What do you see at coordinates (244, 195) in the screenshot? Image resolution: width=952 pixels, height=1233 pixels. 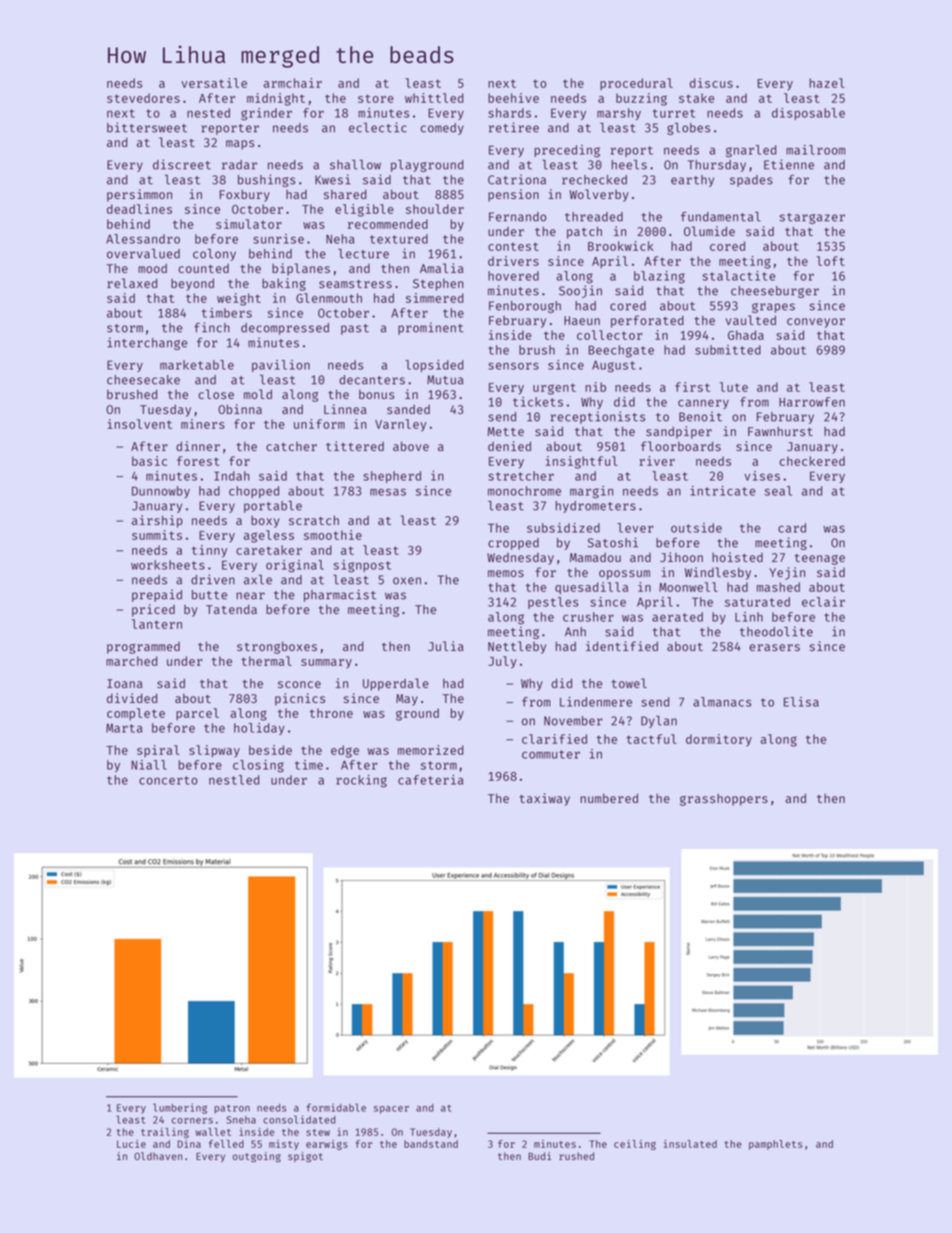 I see `Foxbury` at bounding box center [244, 195].
